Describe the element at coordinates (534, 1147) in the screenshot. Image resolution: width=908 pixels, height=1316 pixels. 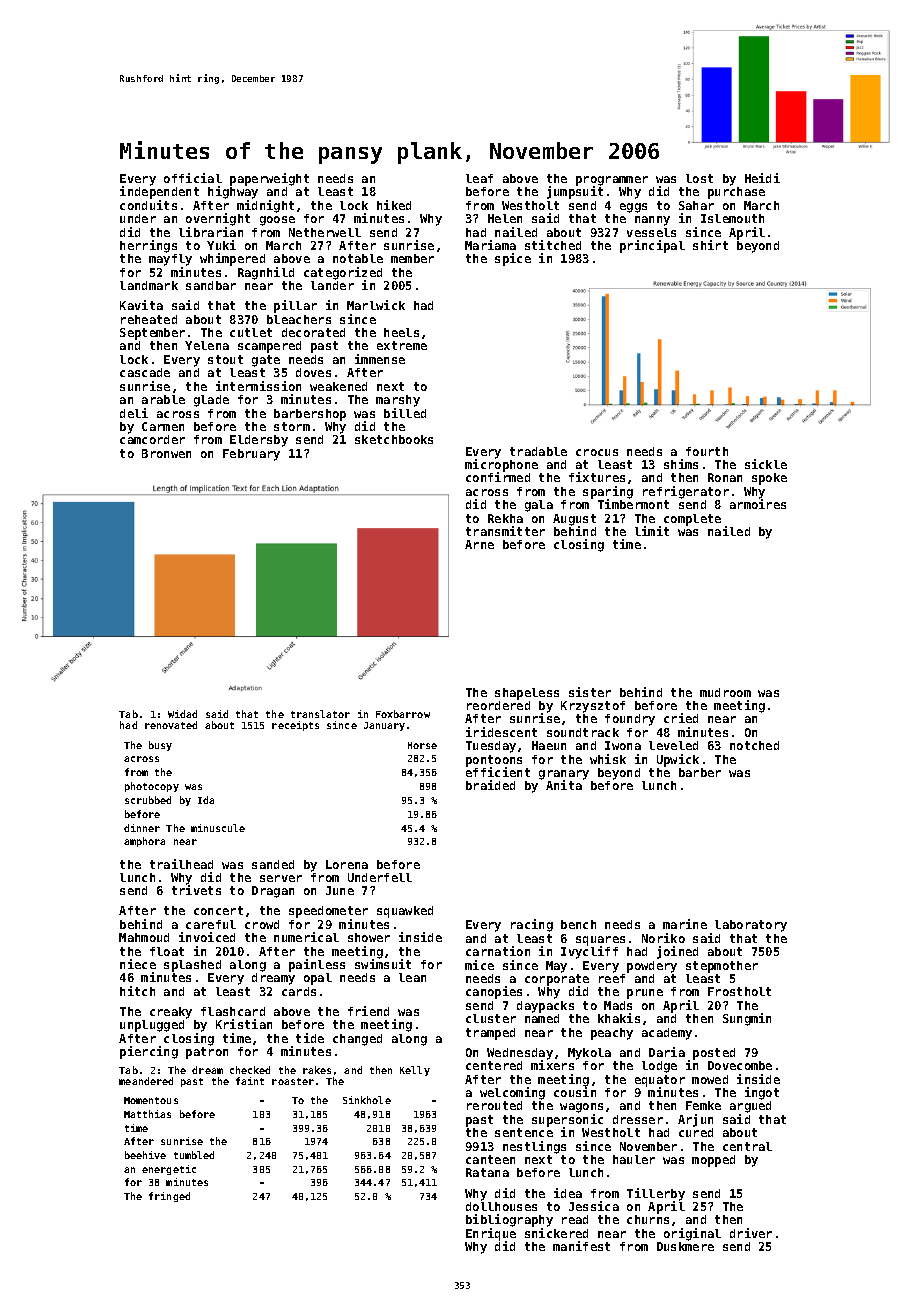
I see `nestlings` at that location.
